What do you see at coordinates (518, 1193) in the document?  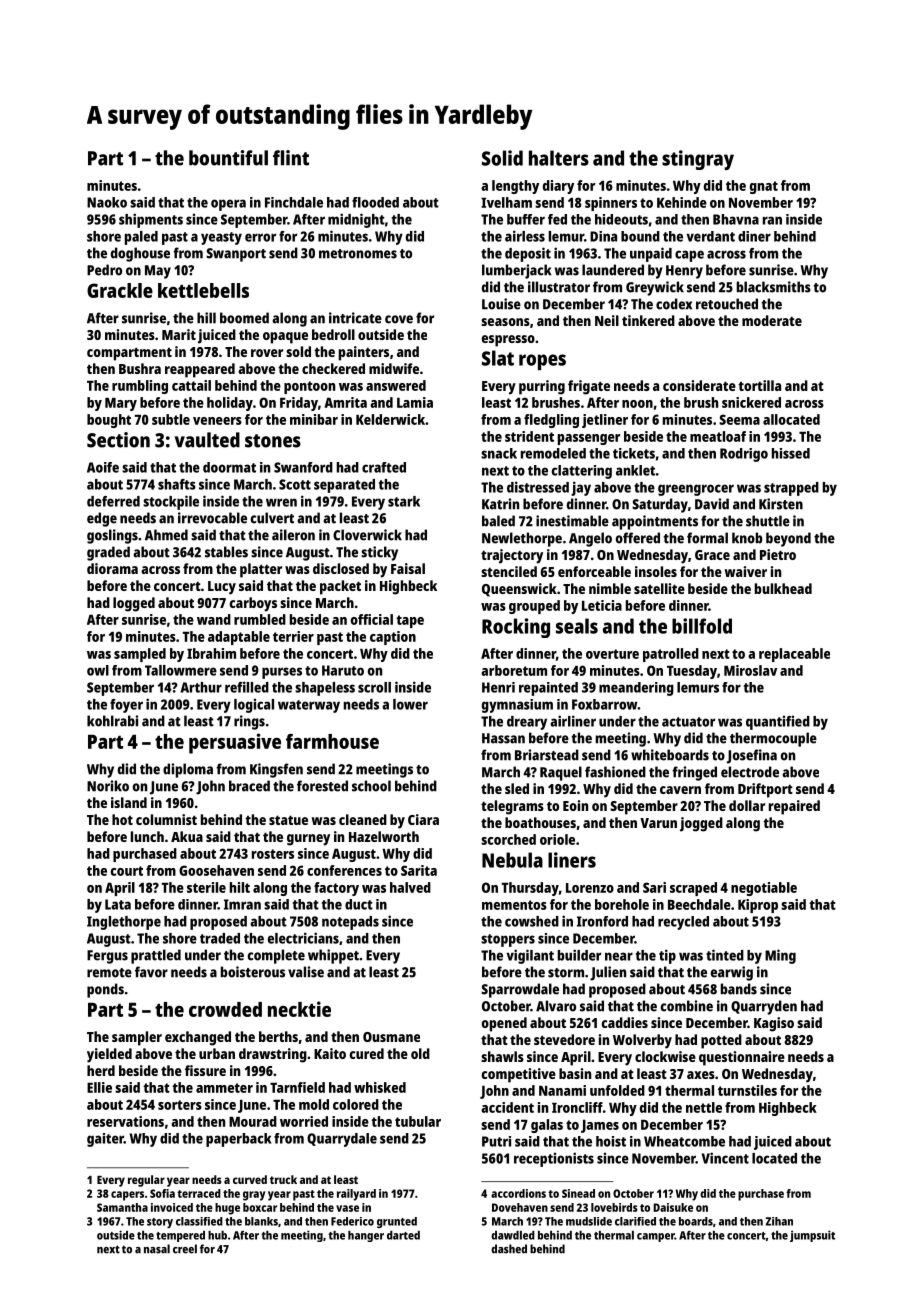 I see `accordions` at bounding box center [518, 1193].
